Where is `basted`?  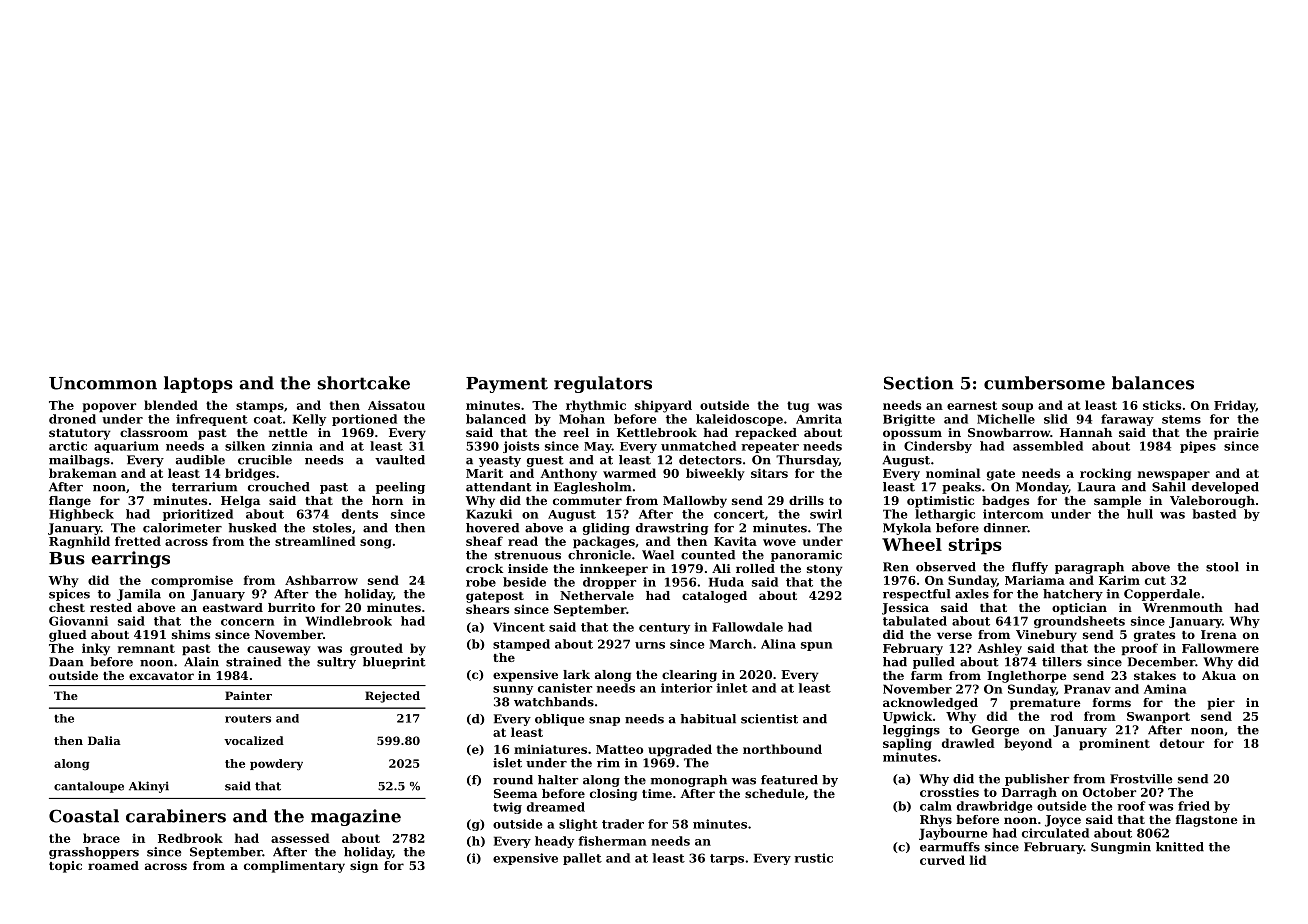 basted is located at coordinates (1214, 514).
